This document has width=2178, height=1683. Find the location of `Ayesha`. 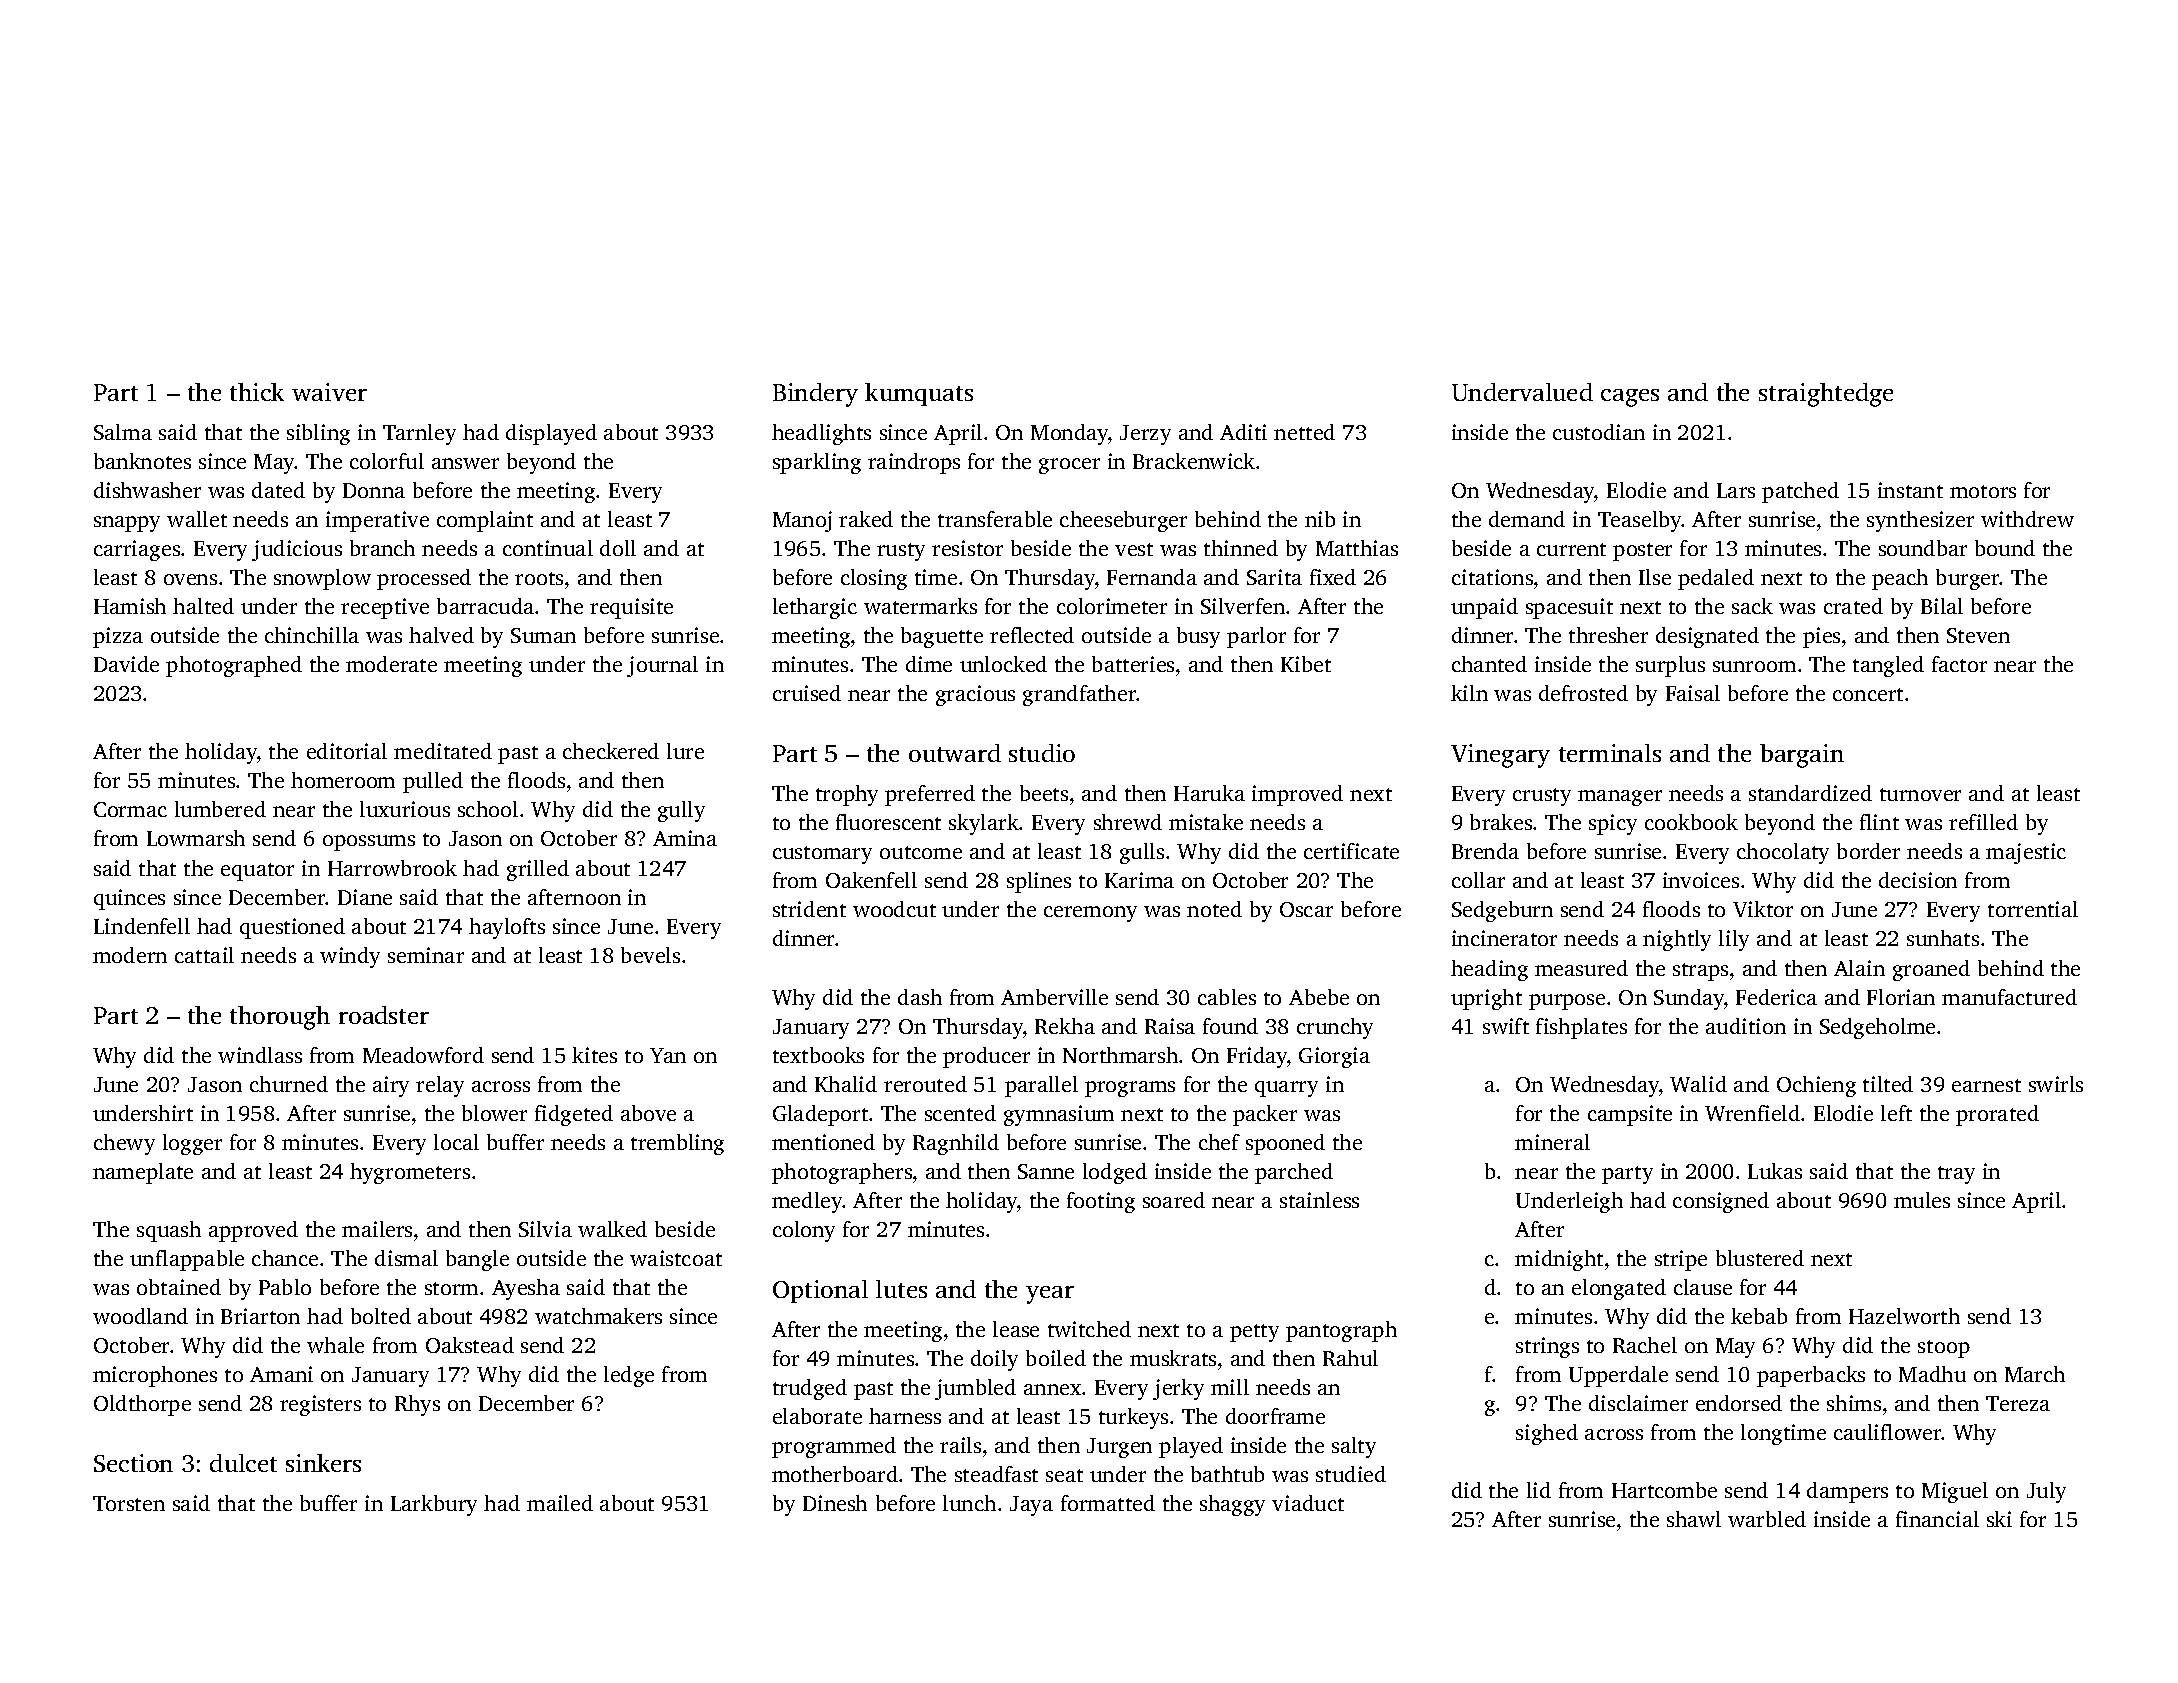

Ayesha is located at coordinates (526, 1289).
